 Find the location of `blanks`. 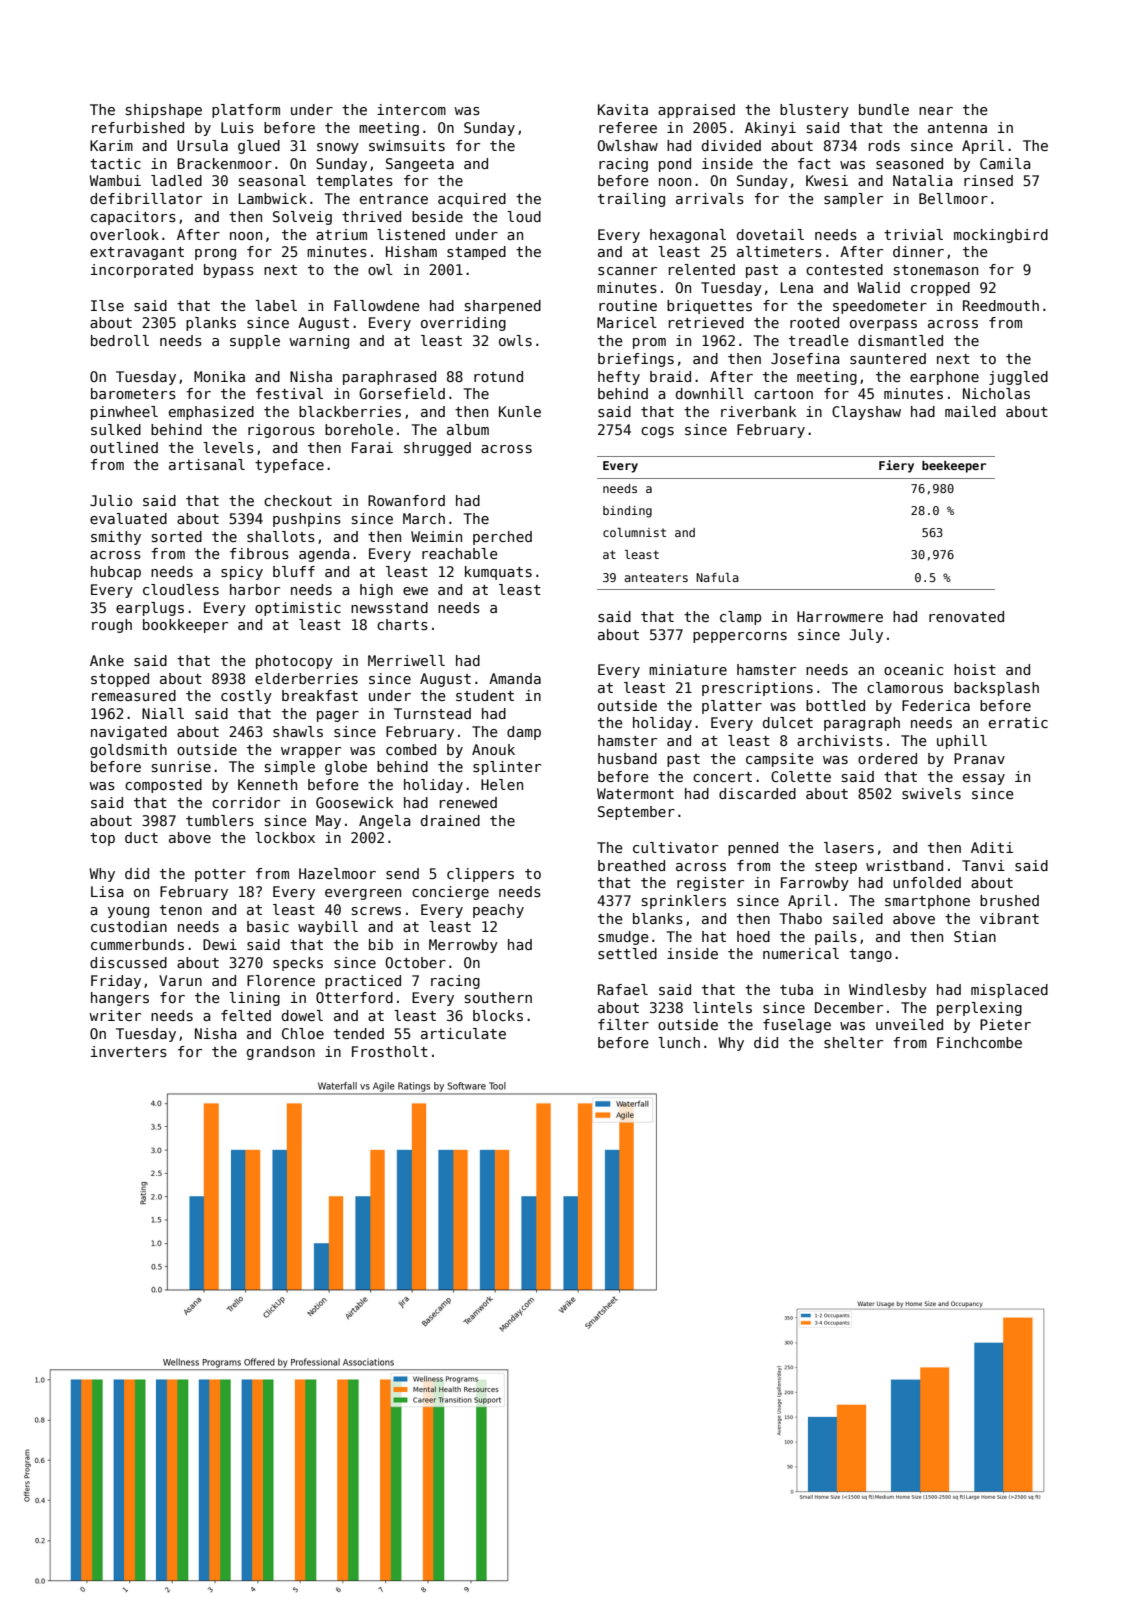

blanks is located at coordinates (658, 918).
